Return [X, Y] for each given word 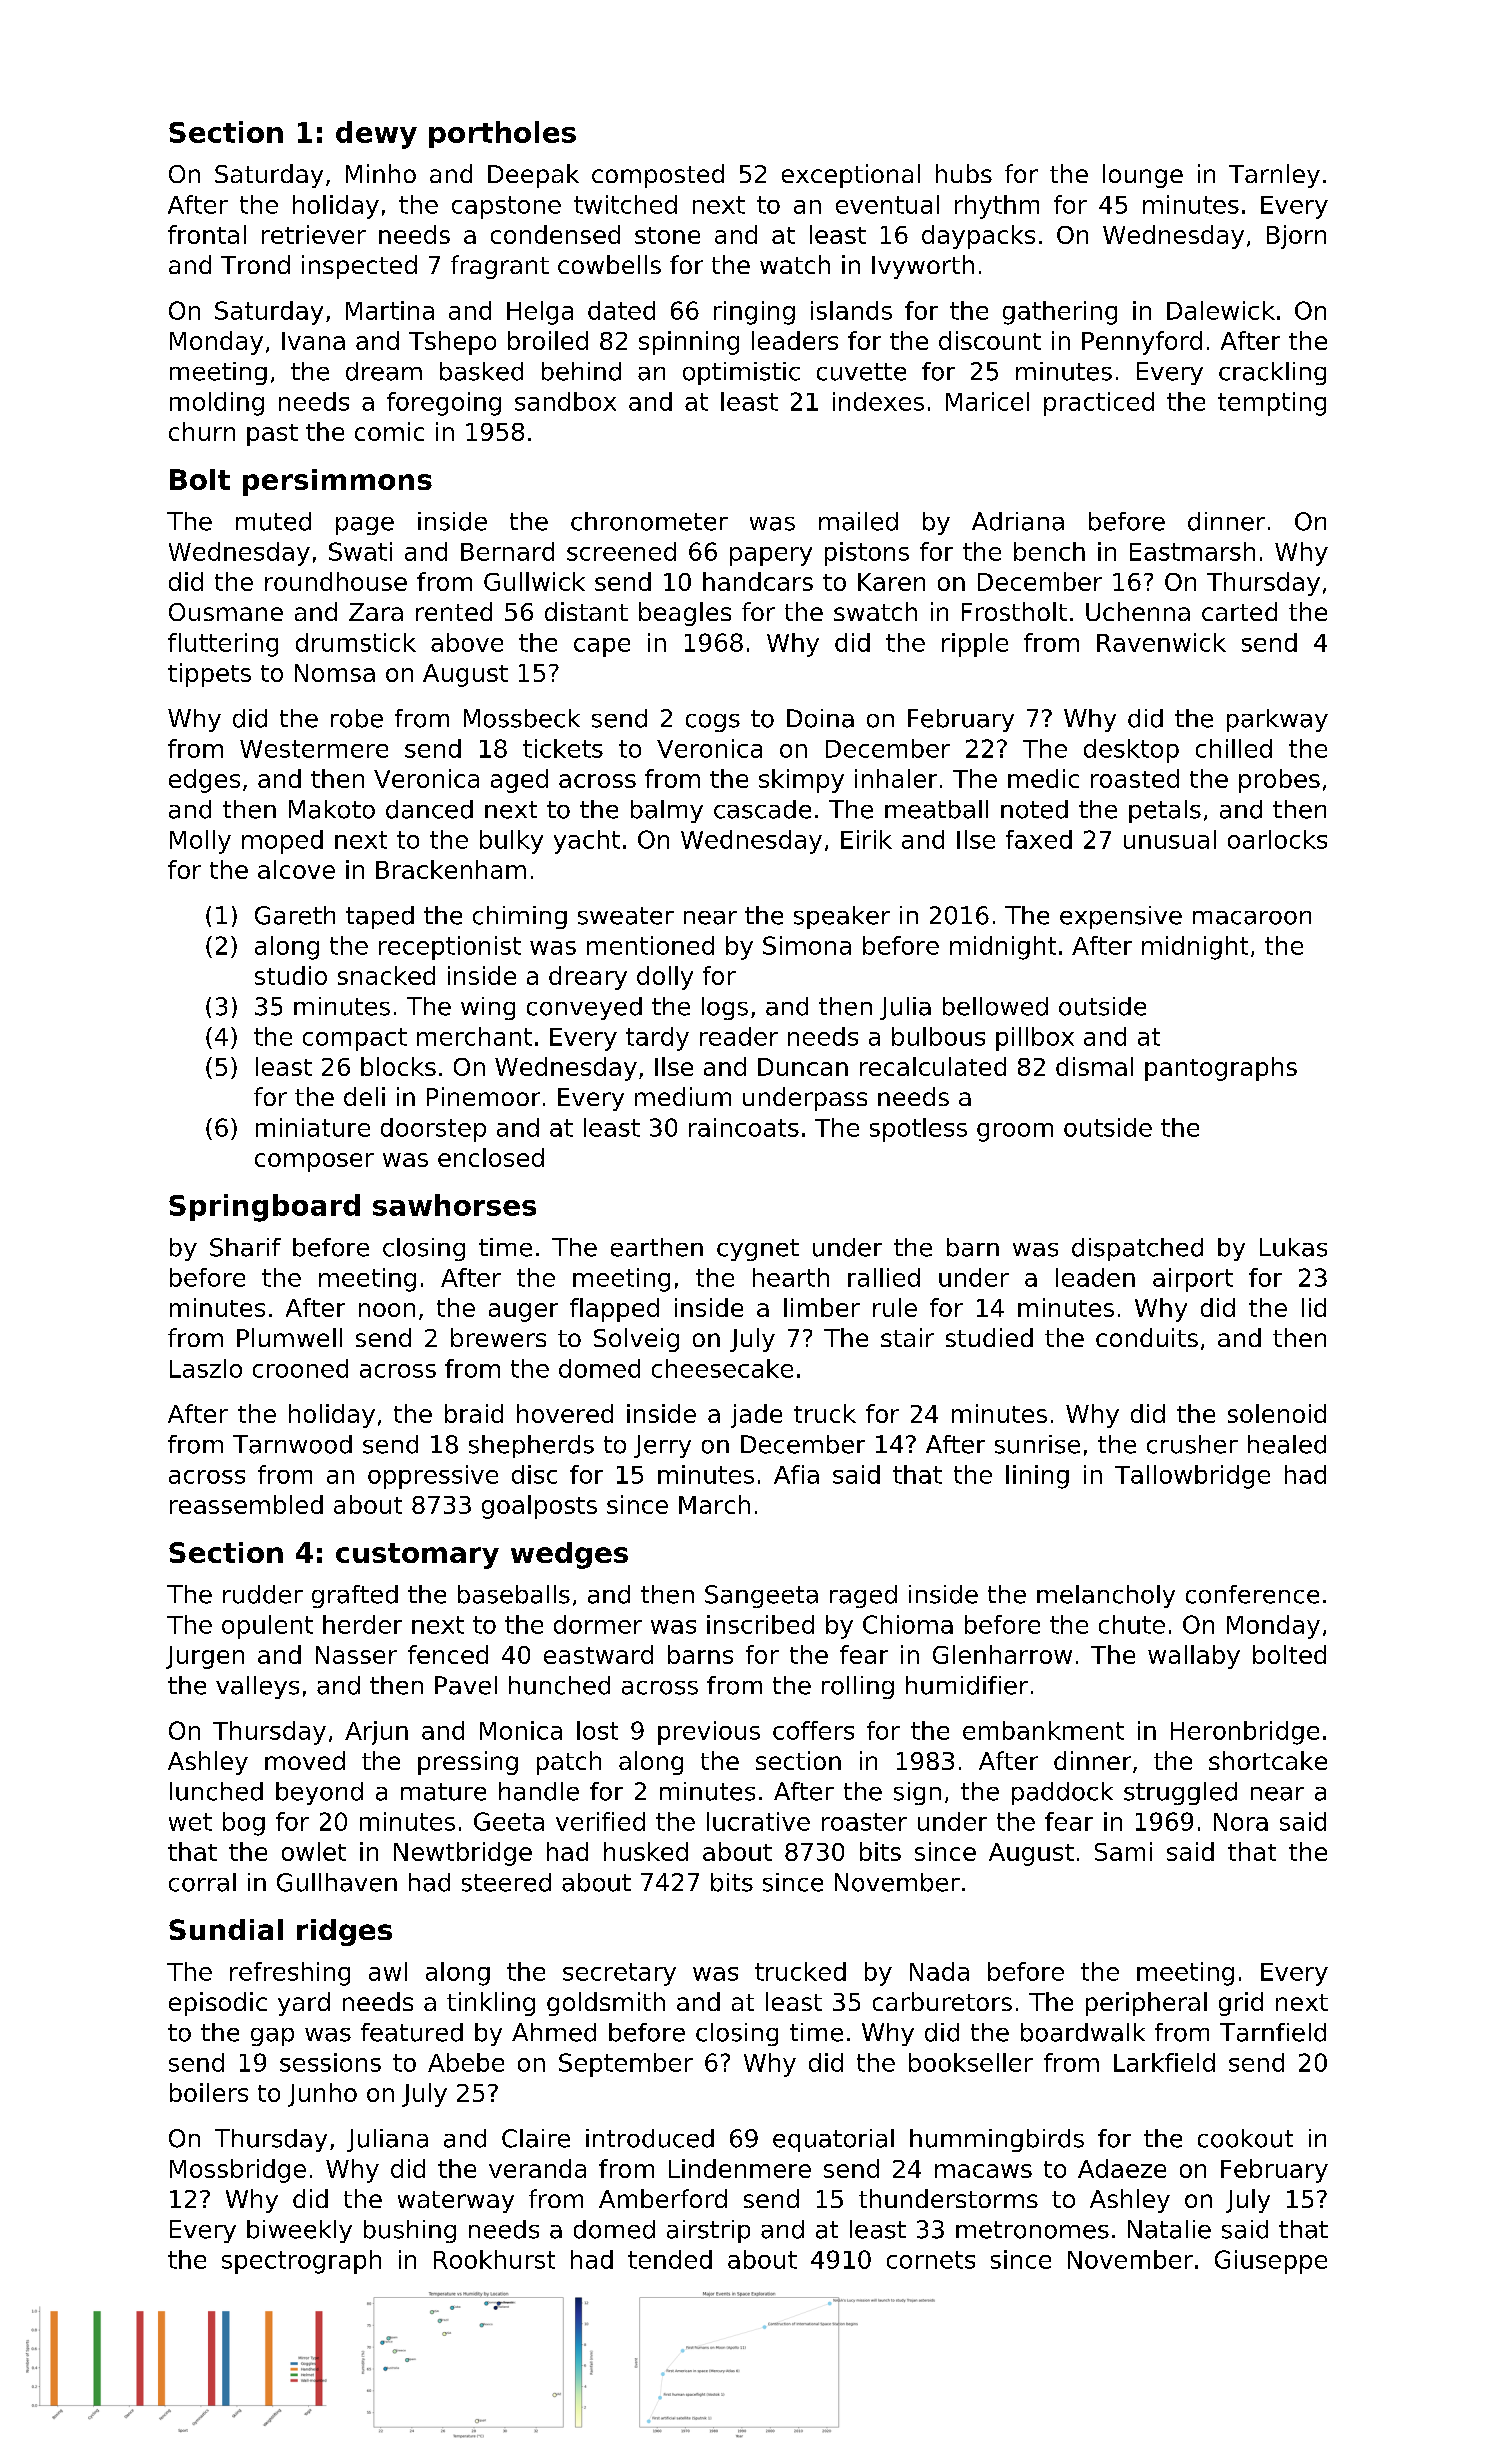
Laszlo [206, 1368]
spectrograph [301, 2262]
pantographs [1221, 1069]
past [272, 435]
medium [683, 1096]
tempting [1272, 404]
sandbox [565, 401]
